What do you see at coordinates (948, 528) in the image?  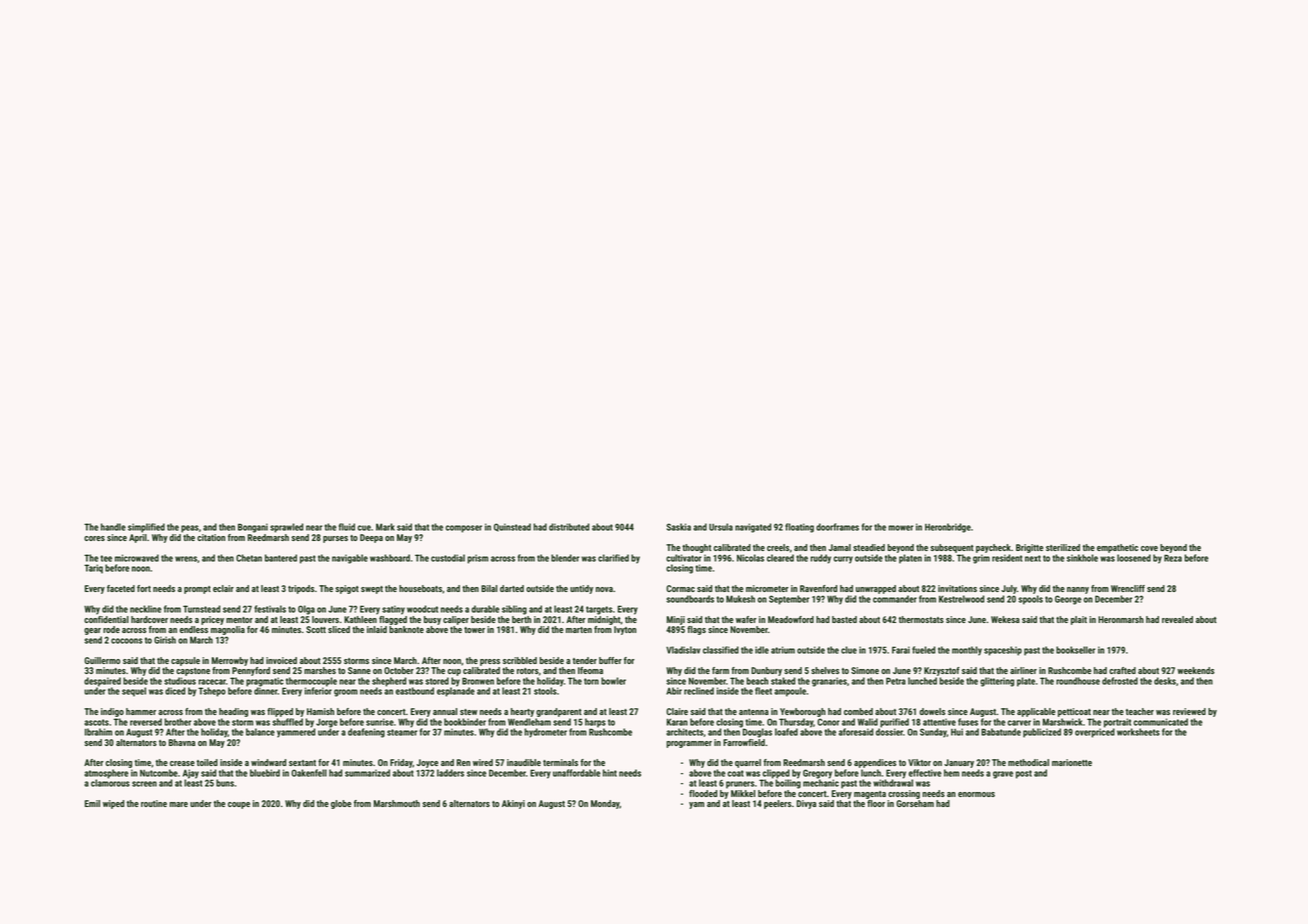 I see `Heronbridge` at bounding box center [948, 528].
